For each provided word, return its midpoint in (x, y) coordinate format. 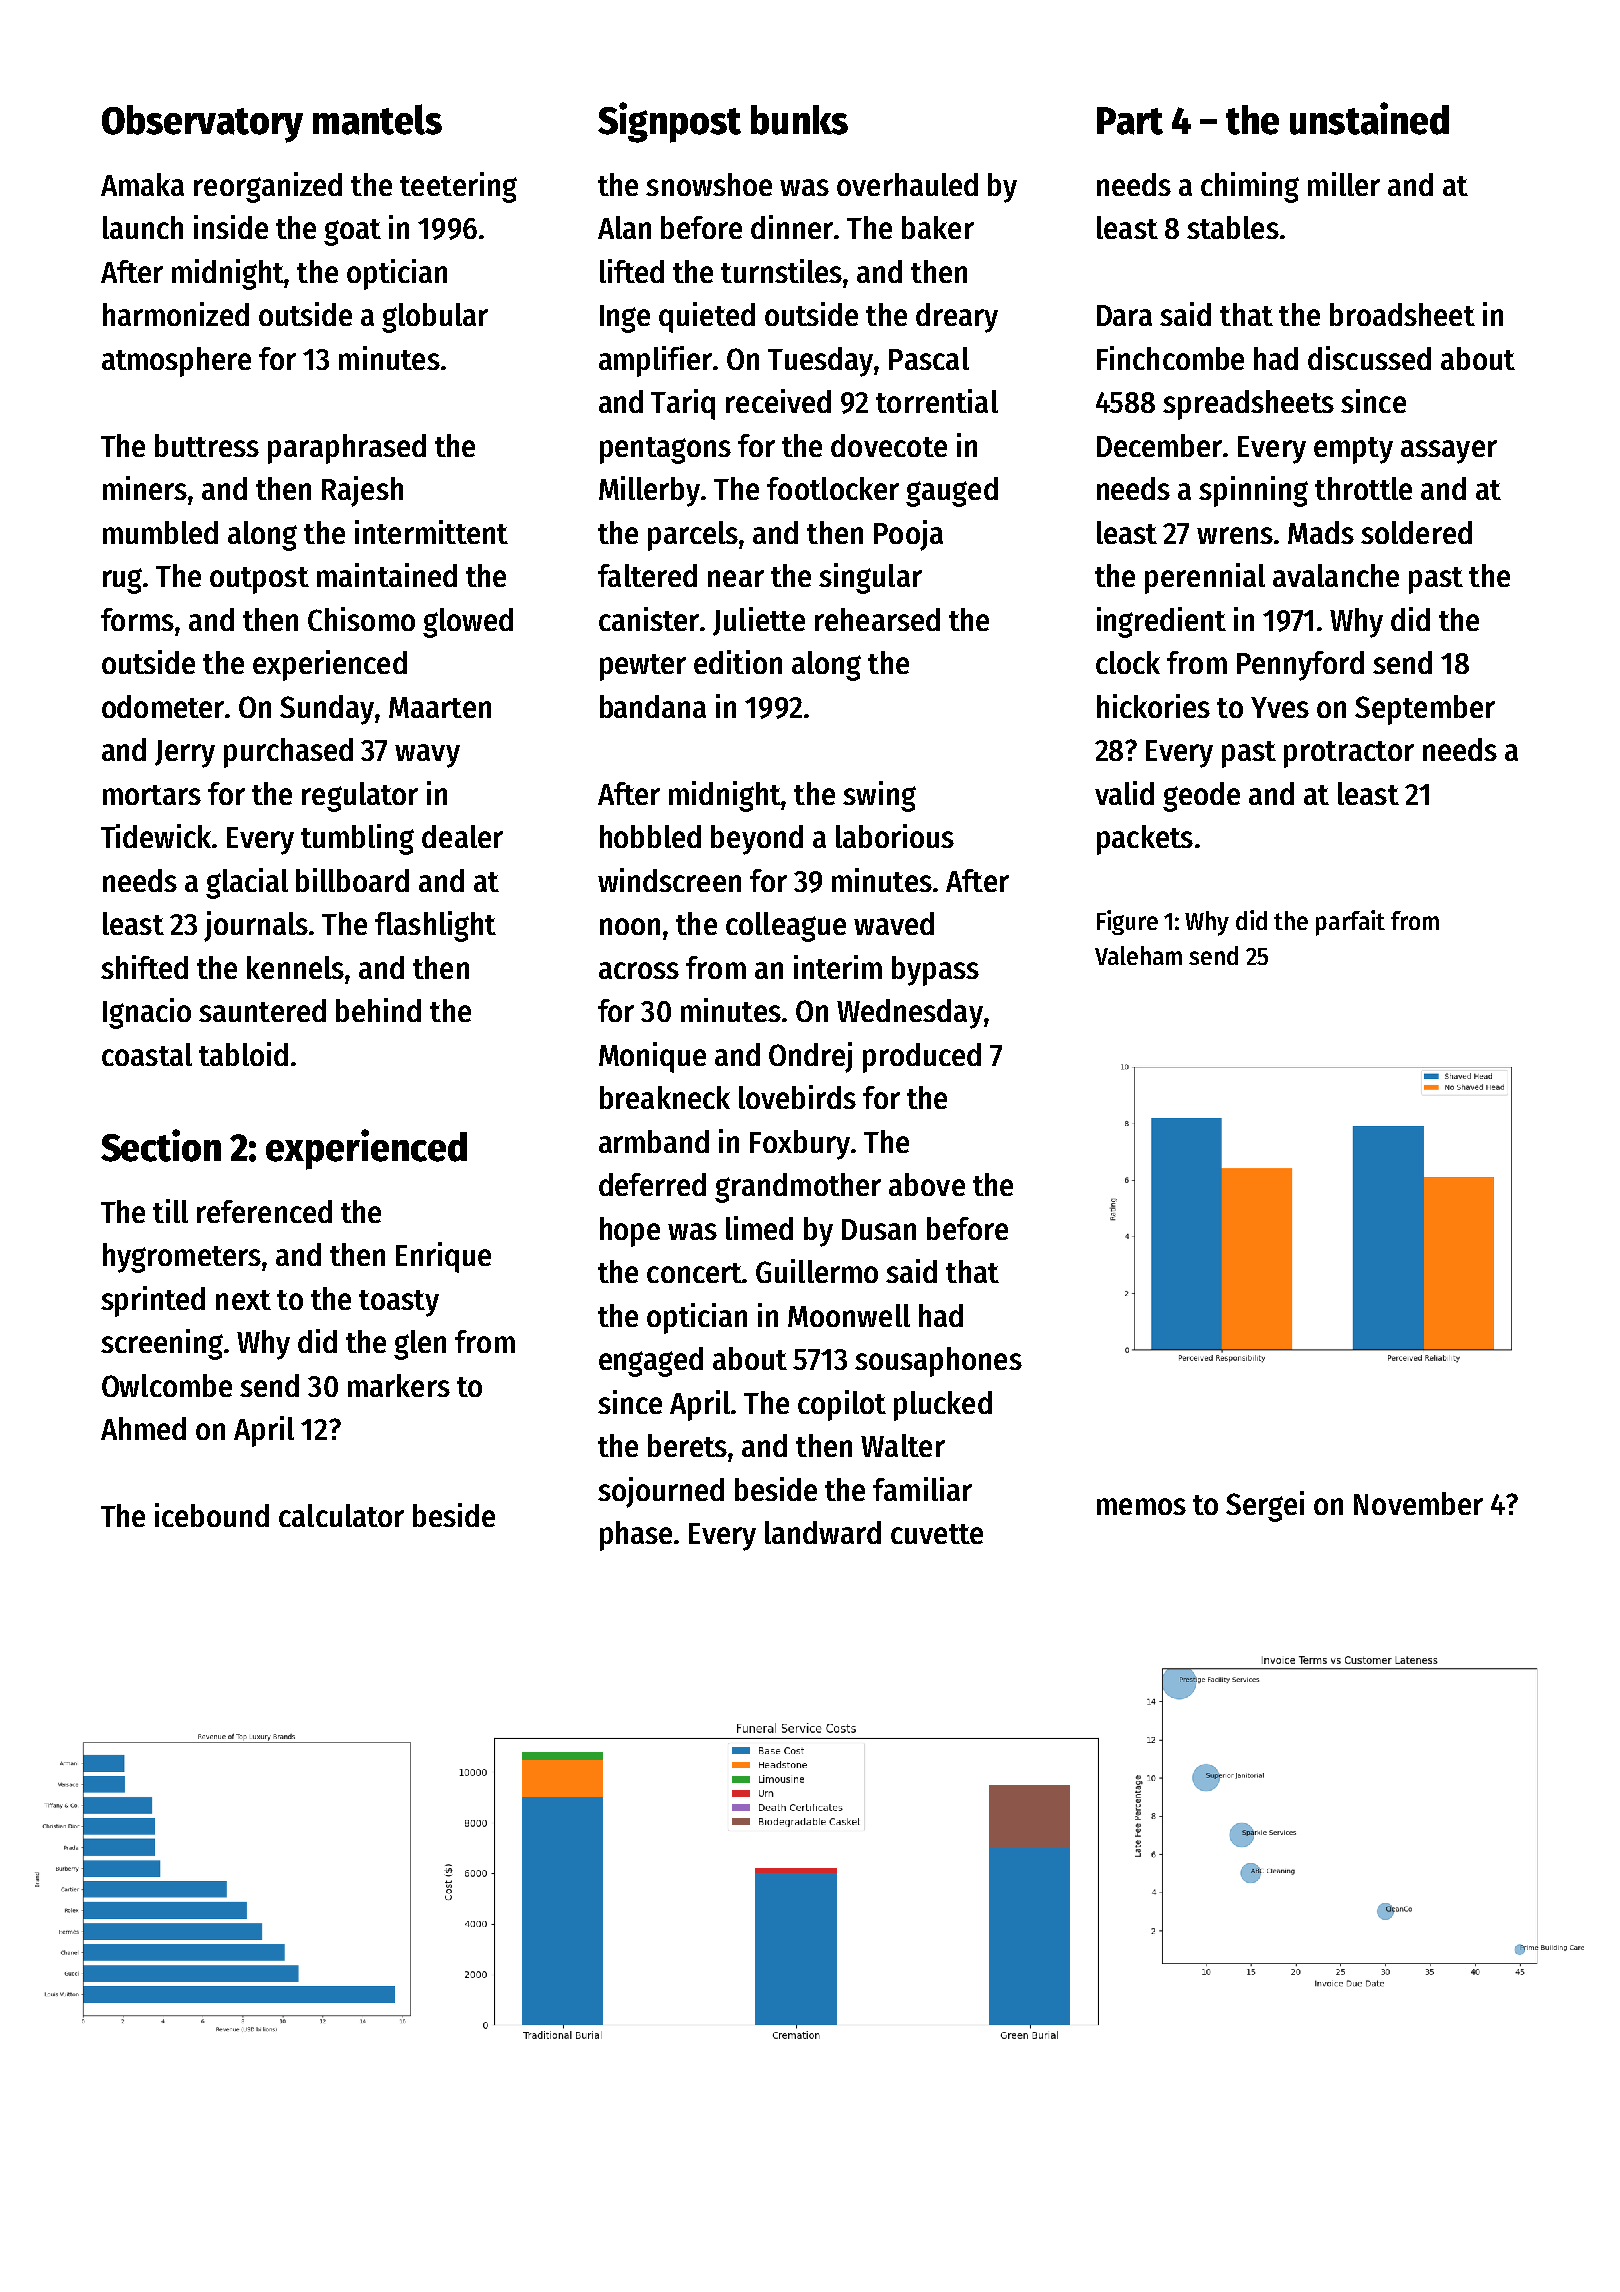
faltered (647, 575)
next (243, 1300)
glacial (247, 883)
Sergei (1265, 1506)
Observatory (202, 124)
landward (823, 1532)
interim (838, 967)
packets (1145, 840)
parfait (1350, 923)
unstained (1369, 118)
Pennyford (1300, 666)
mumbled (160, 532)
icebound (212, 1515)
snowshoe (709, 184)
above (927, 1184)
